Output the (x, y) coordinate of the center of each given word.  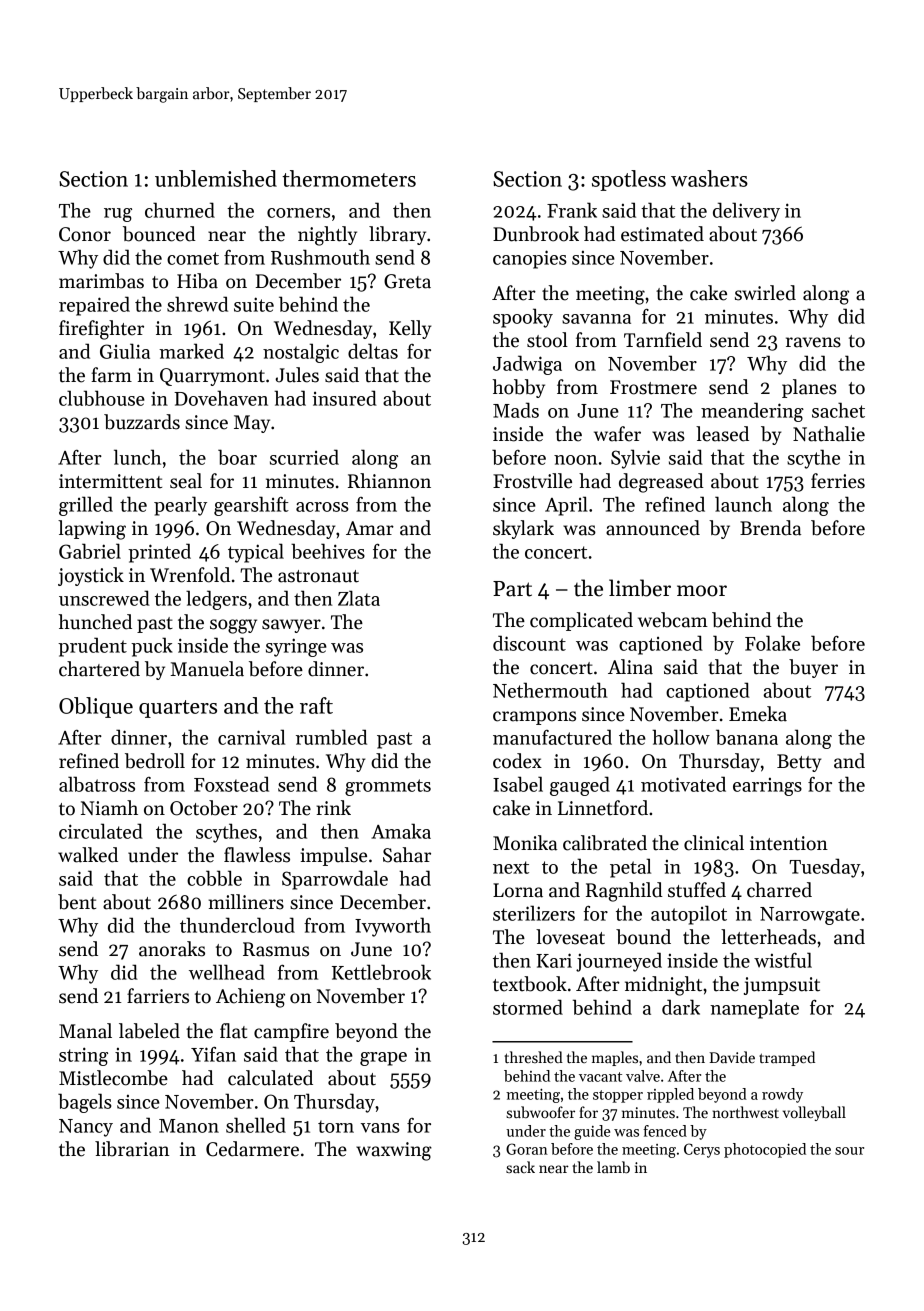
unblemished (216, 178)
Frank (572, 210)
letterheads (768, 937)
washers (709, 178)
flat (233, 1031)
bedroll (155, 761)
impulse (333, 856)
